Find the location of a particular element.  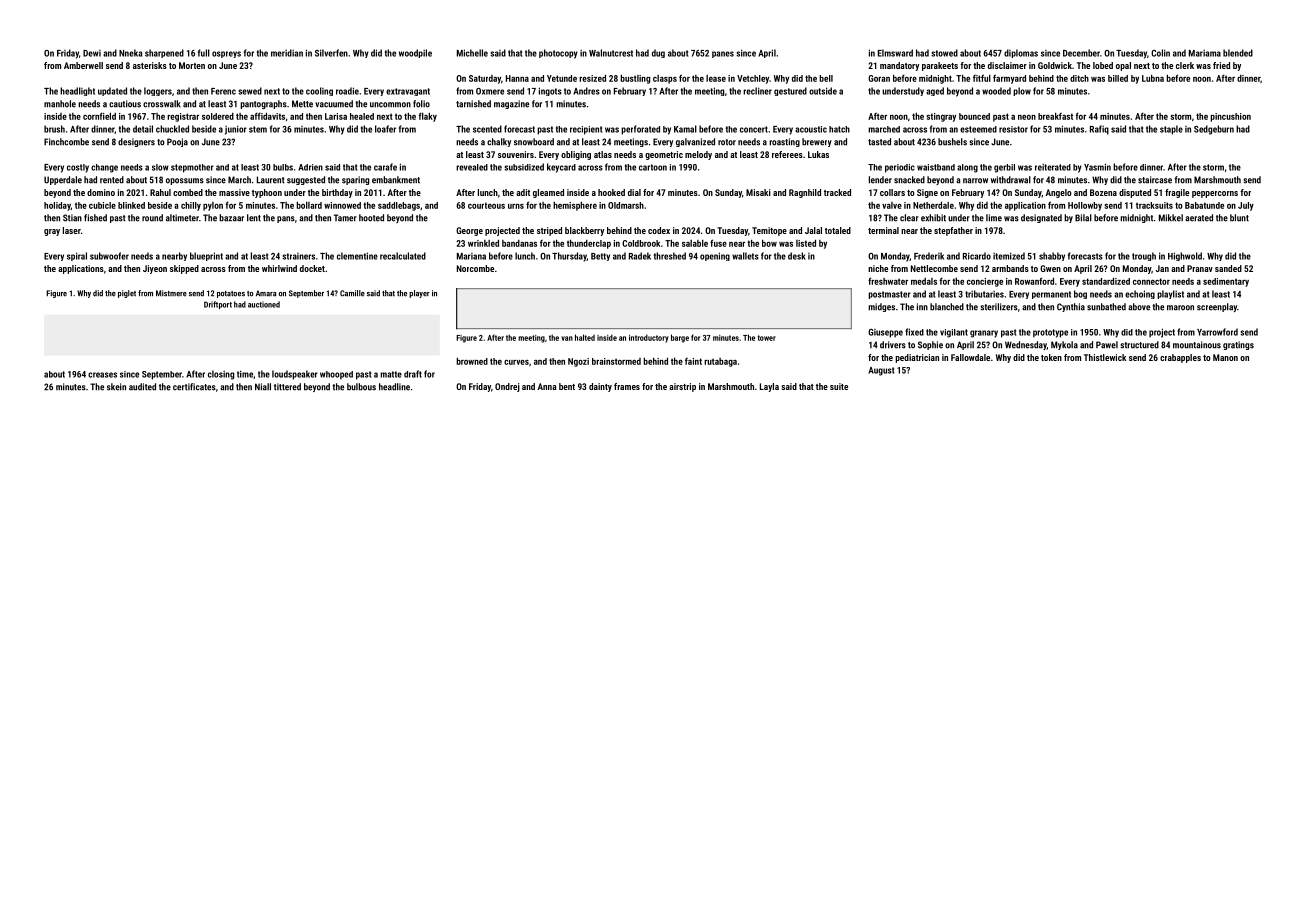

concert is located at coordinates (754, 129).
